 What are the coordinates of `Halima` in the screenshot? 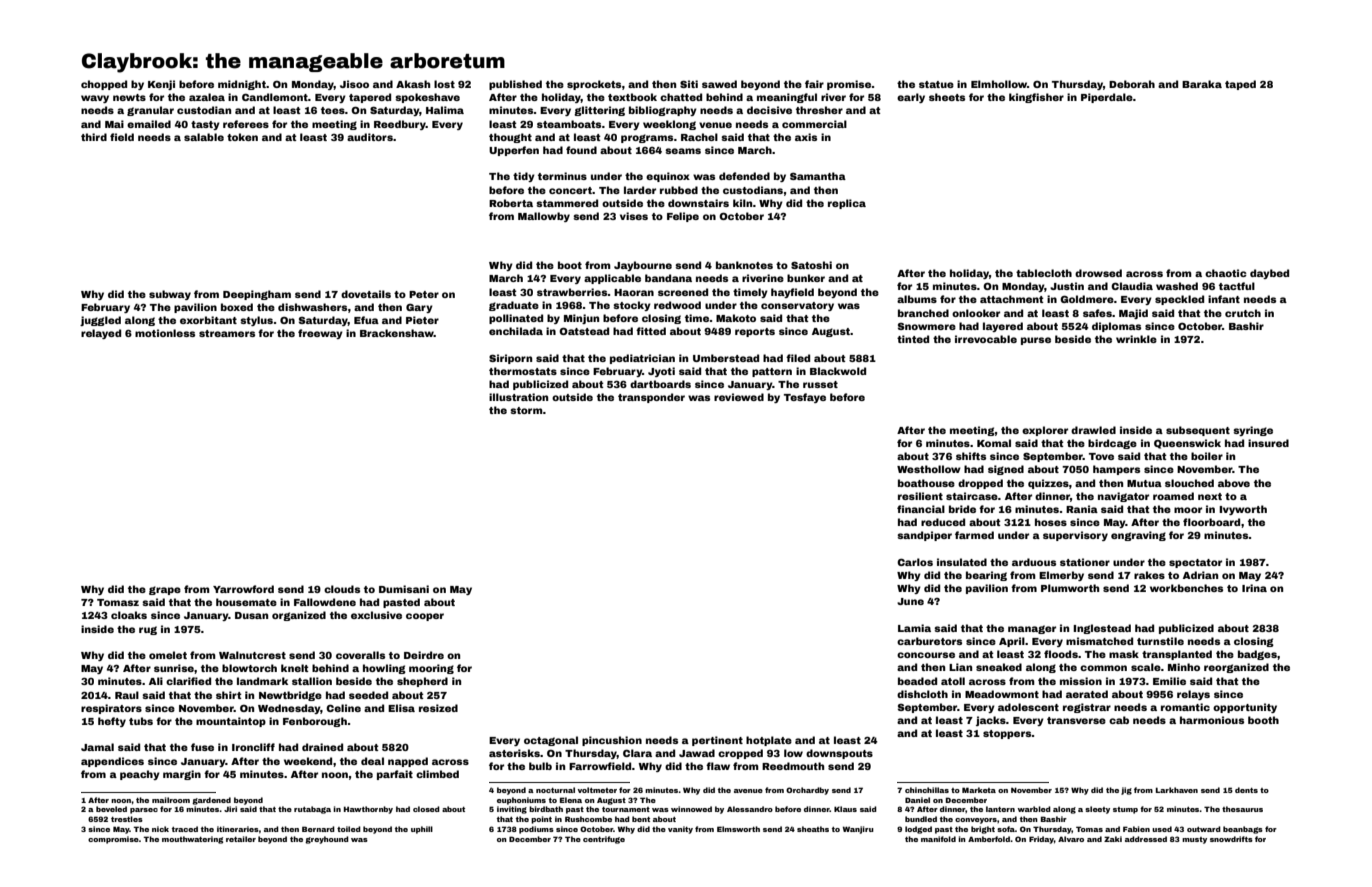 It's located at (445, 110).
